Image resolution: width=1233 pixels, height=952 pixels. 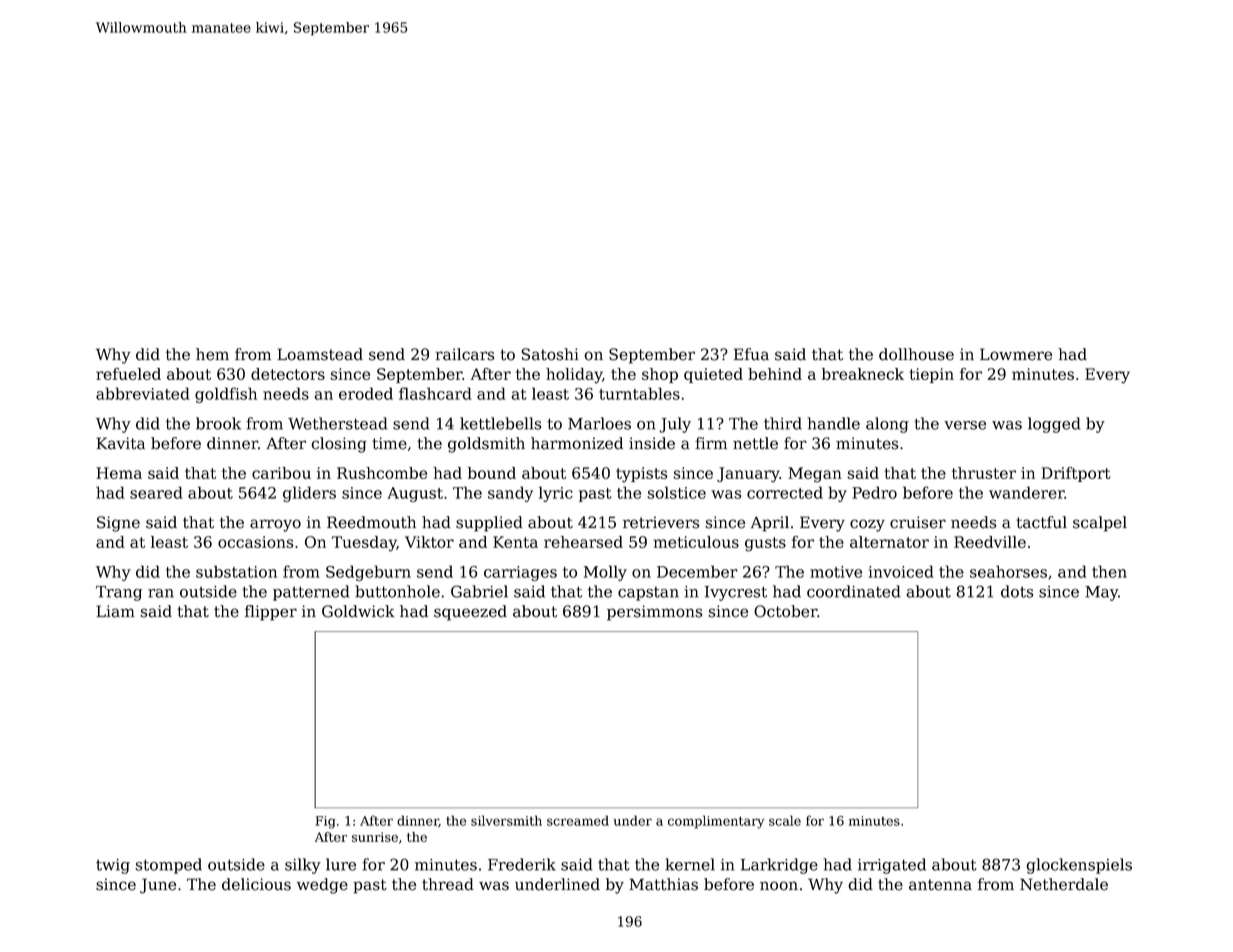 I want to click on Liam, so click(x=115, y=611).
